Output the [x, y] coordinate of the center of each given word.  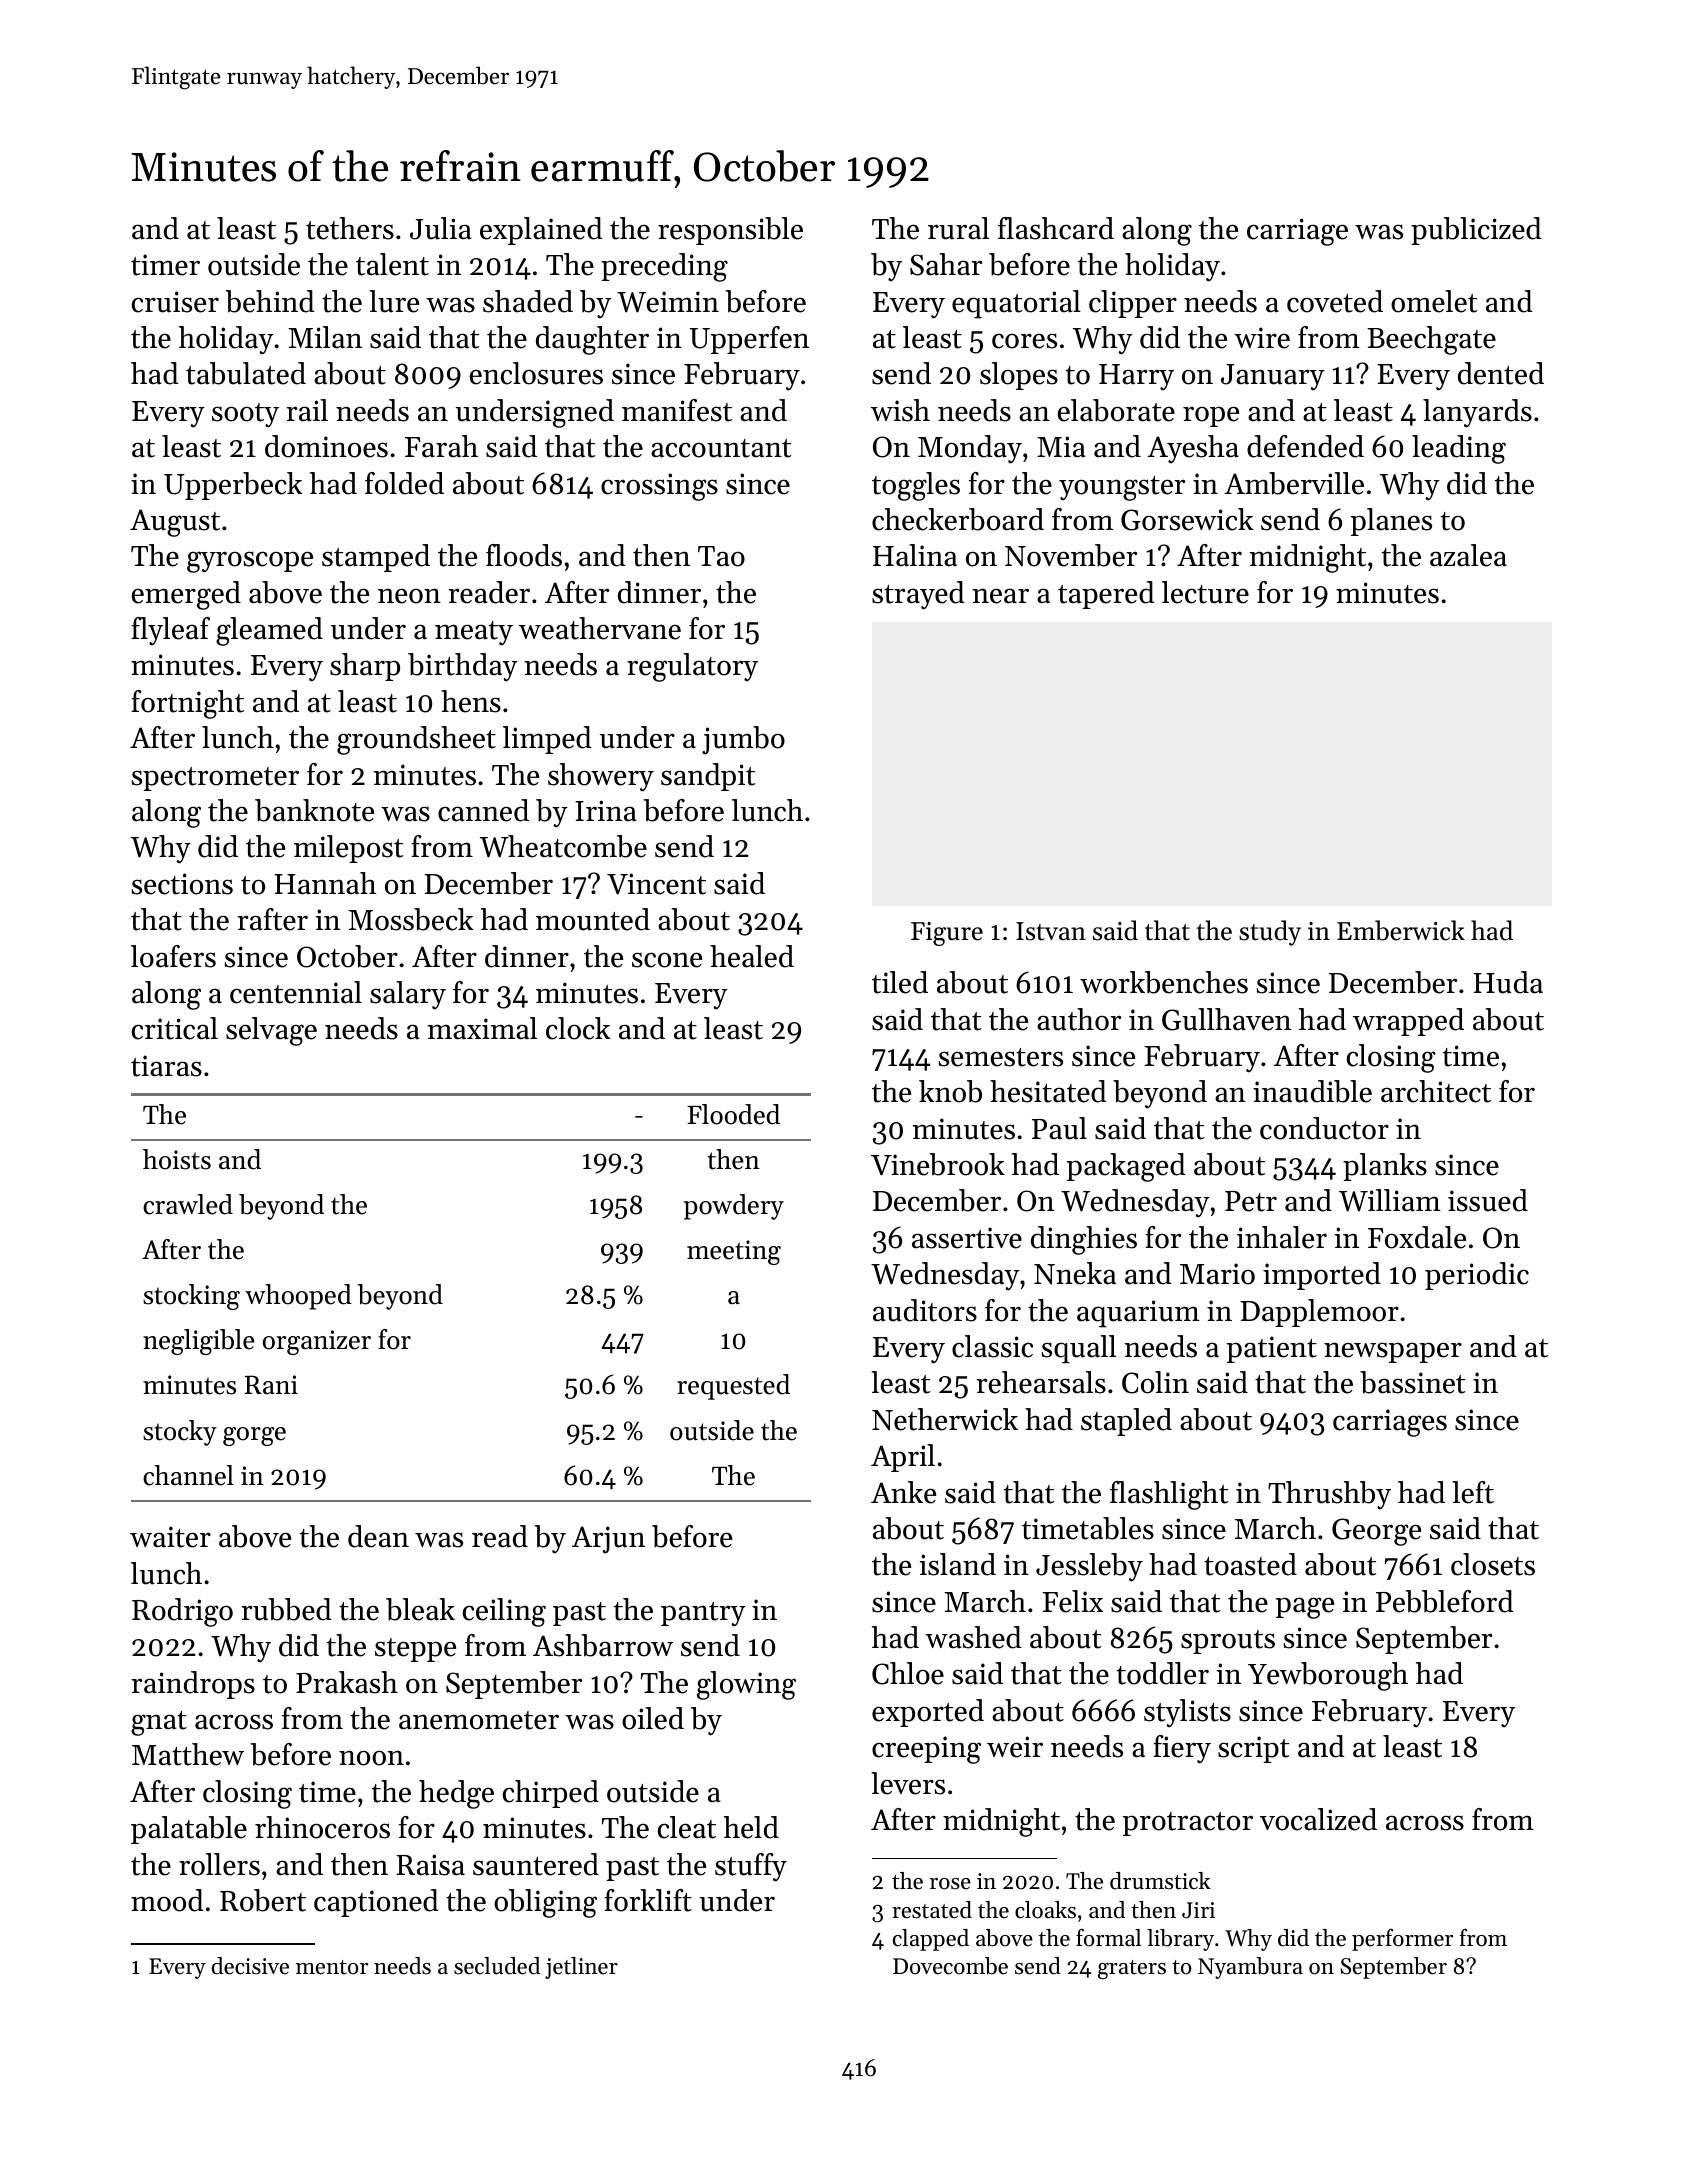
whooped [298, 1297]
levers [908, 1783]
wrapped [1408, 1022]
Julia [441, 228]
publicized [1476, 231]
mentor [332, 1967]
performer [1402, 1939]
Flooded [733, 1114]
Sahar [946, 264]
